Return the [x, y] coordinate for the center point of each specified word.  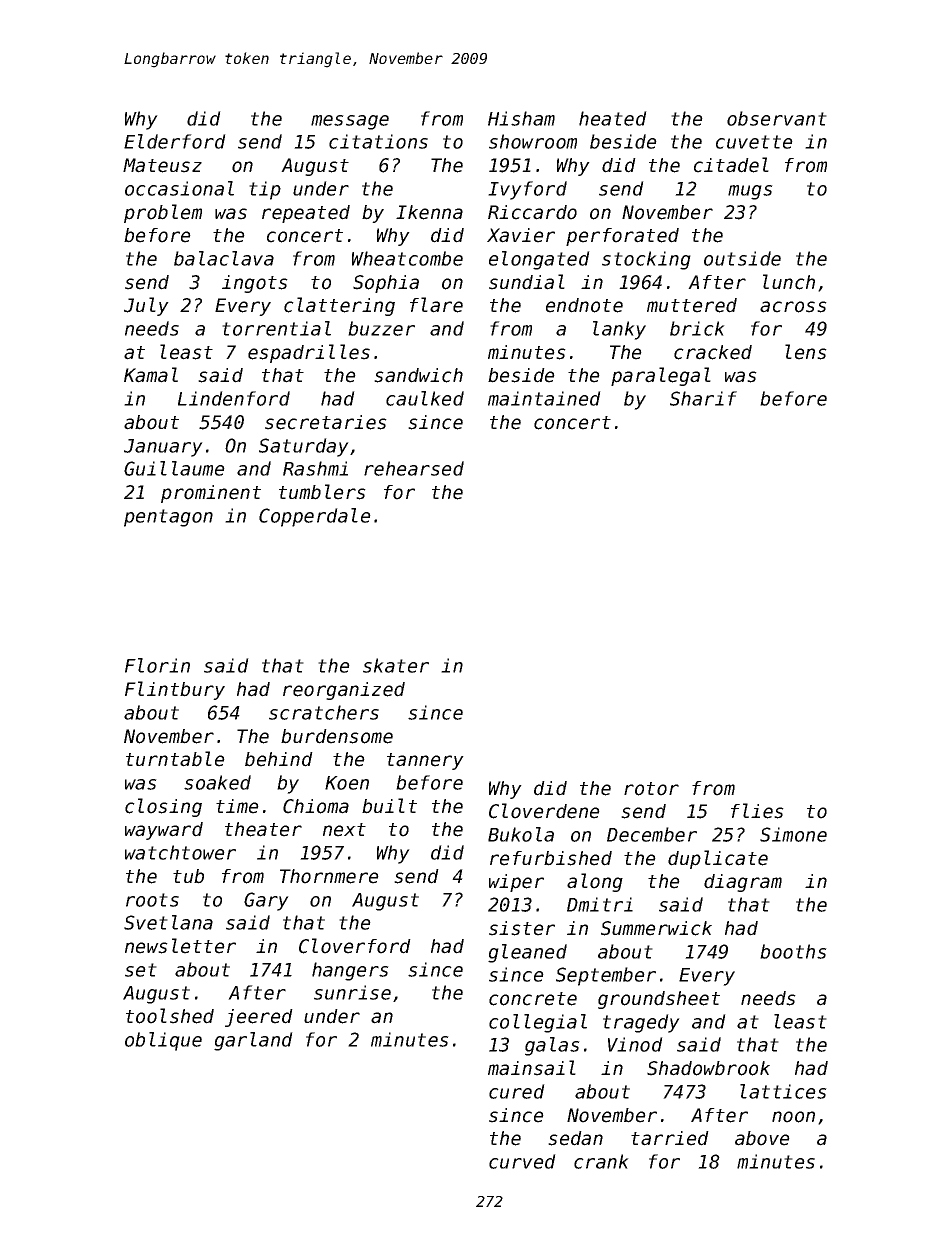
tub [188, 876]
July [146, 306]
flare [436, 305]
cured [517, 1091]
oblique [163, 1041]
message [350, 122]
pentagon [168, 518]
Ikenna [429, 212]
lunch [789, 282]
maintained [544, 398]
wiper [516, 883]
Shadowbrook [708, 1068]
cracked [713, 352]
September [606, 976]
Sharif [703, 398]
